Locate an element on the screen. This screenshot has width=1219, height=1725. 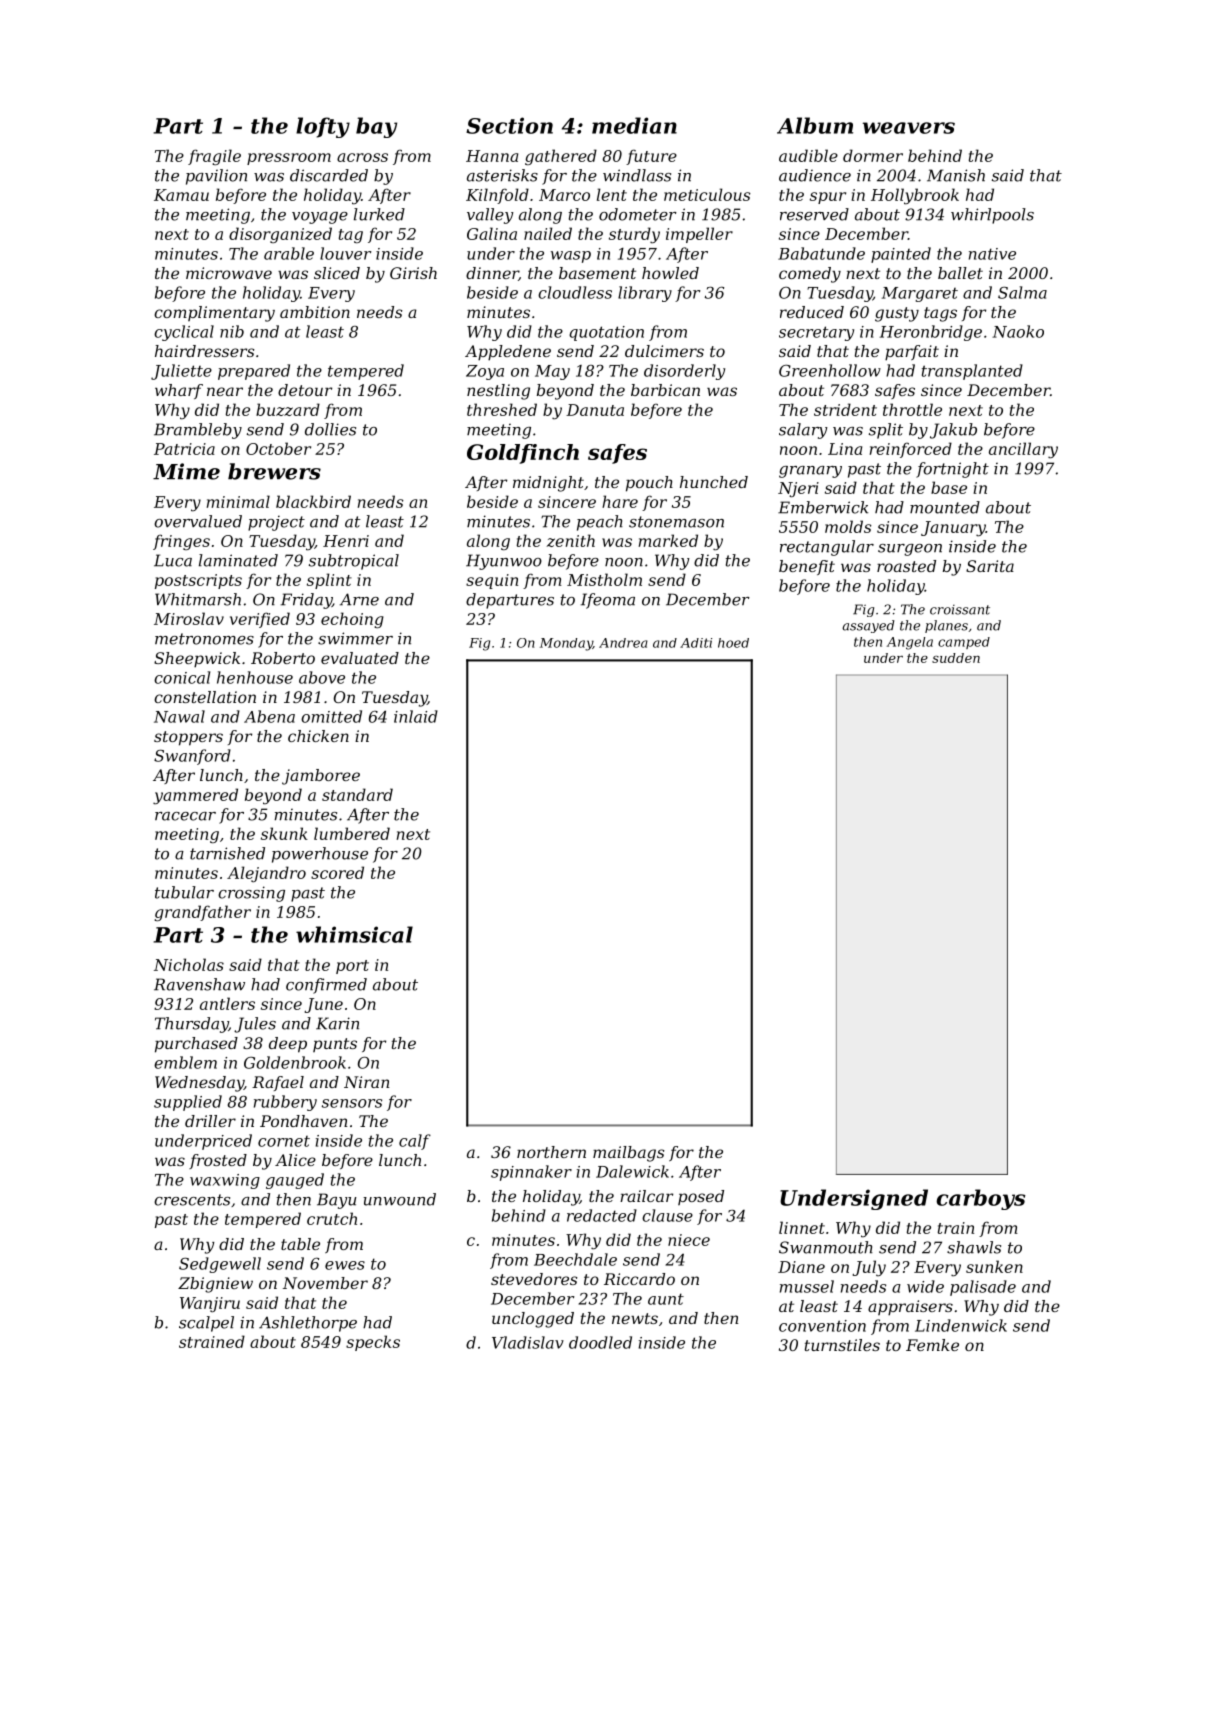
grandfather is located at coordinates (202, 913).
